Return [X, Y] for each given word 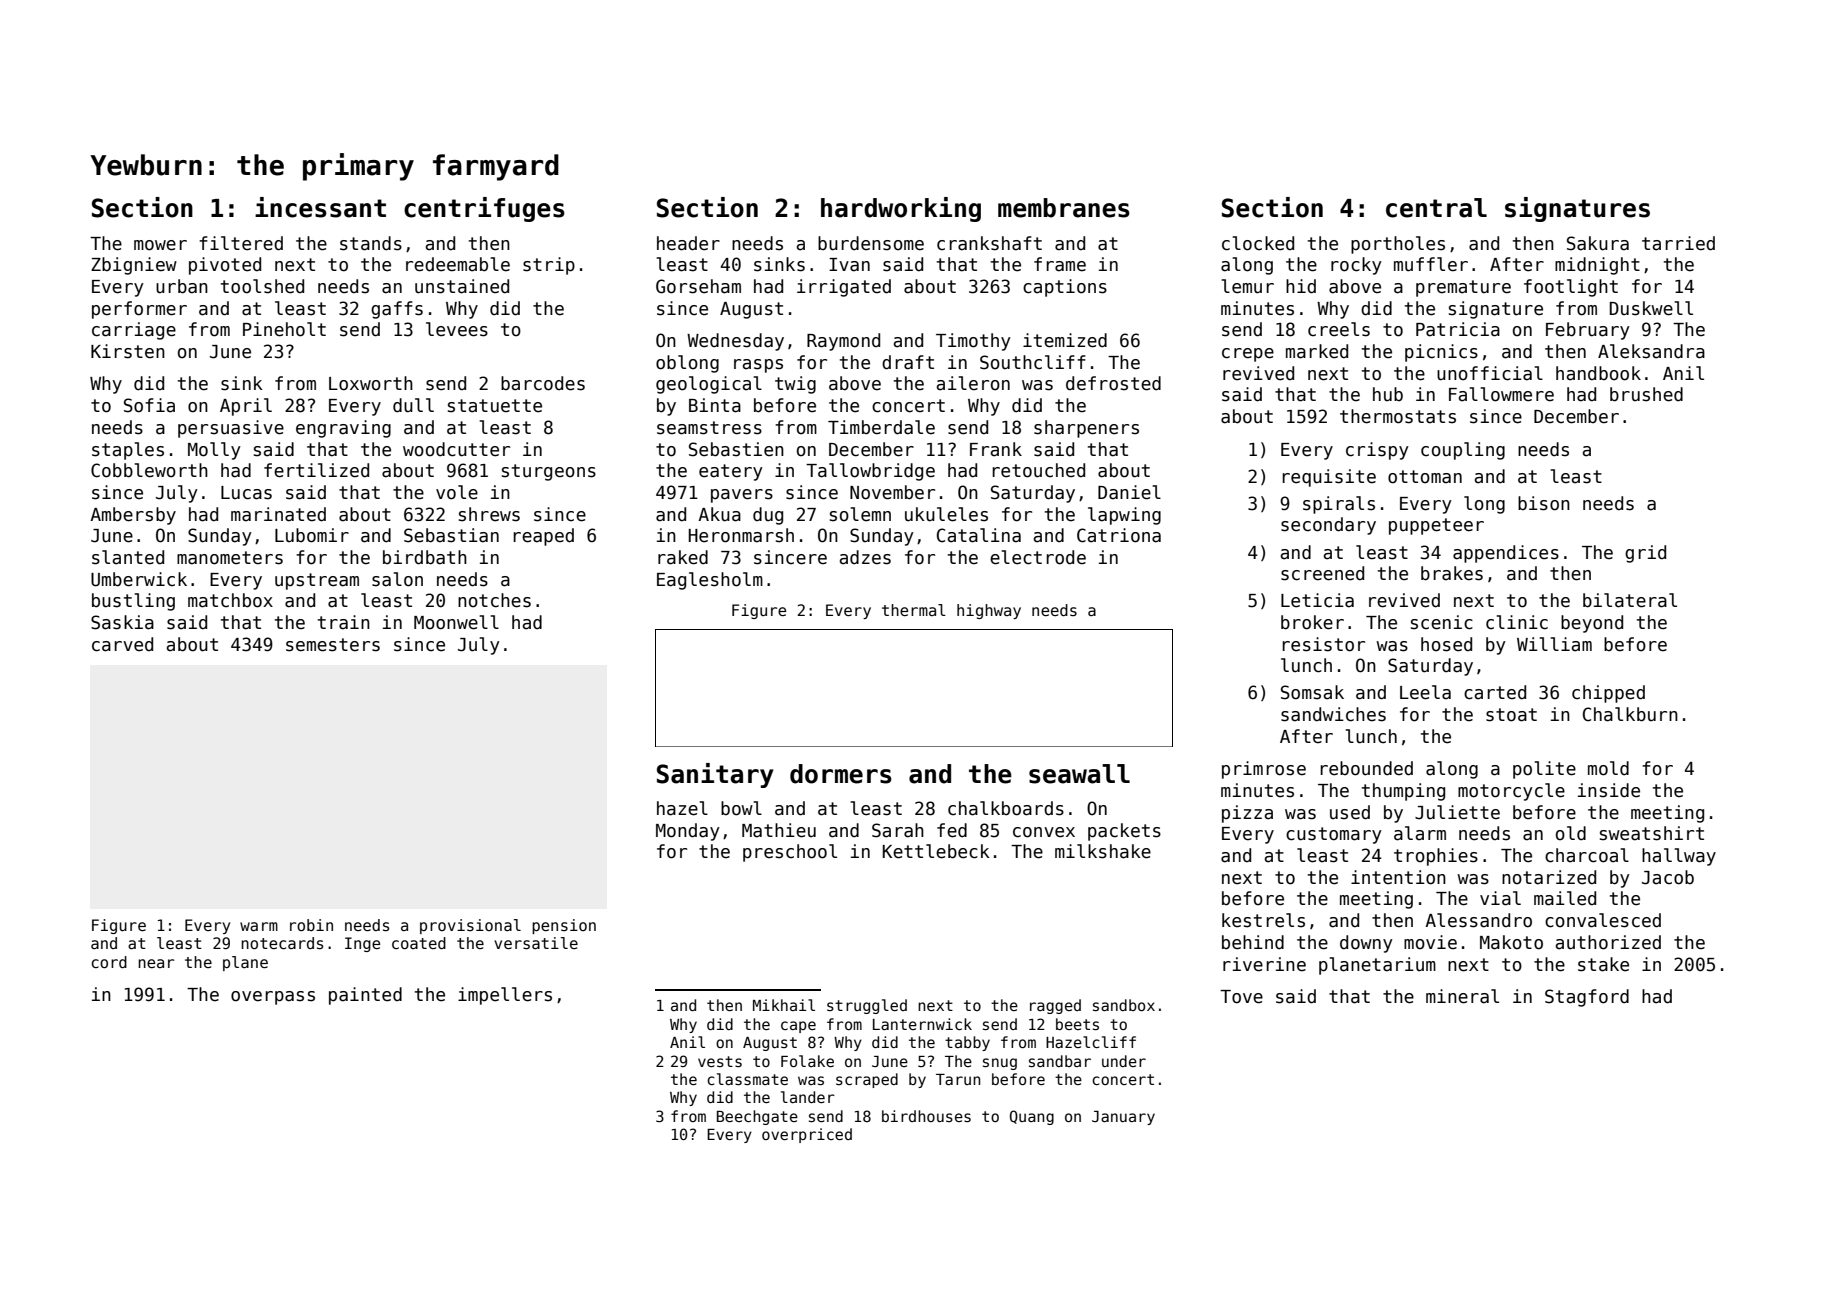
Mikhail [784, 1005]
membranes [1064, 208]
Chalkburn [1630, 714]
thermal [914, 610]
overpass [273, 998]
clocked [1258, 243]
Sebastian [451, 535]
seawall [1079, 774]
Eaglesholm [710, 581]
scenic [1442, 622]
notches [494, 600]
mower [160, 245]
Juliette [1457, 812]
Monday [688, 832]
